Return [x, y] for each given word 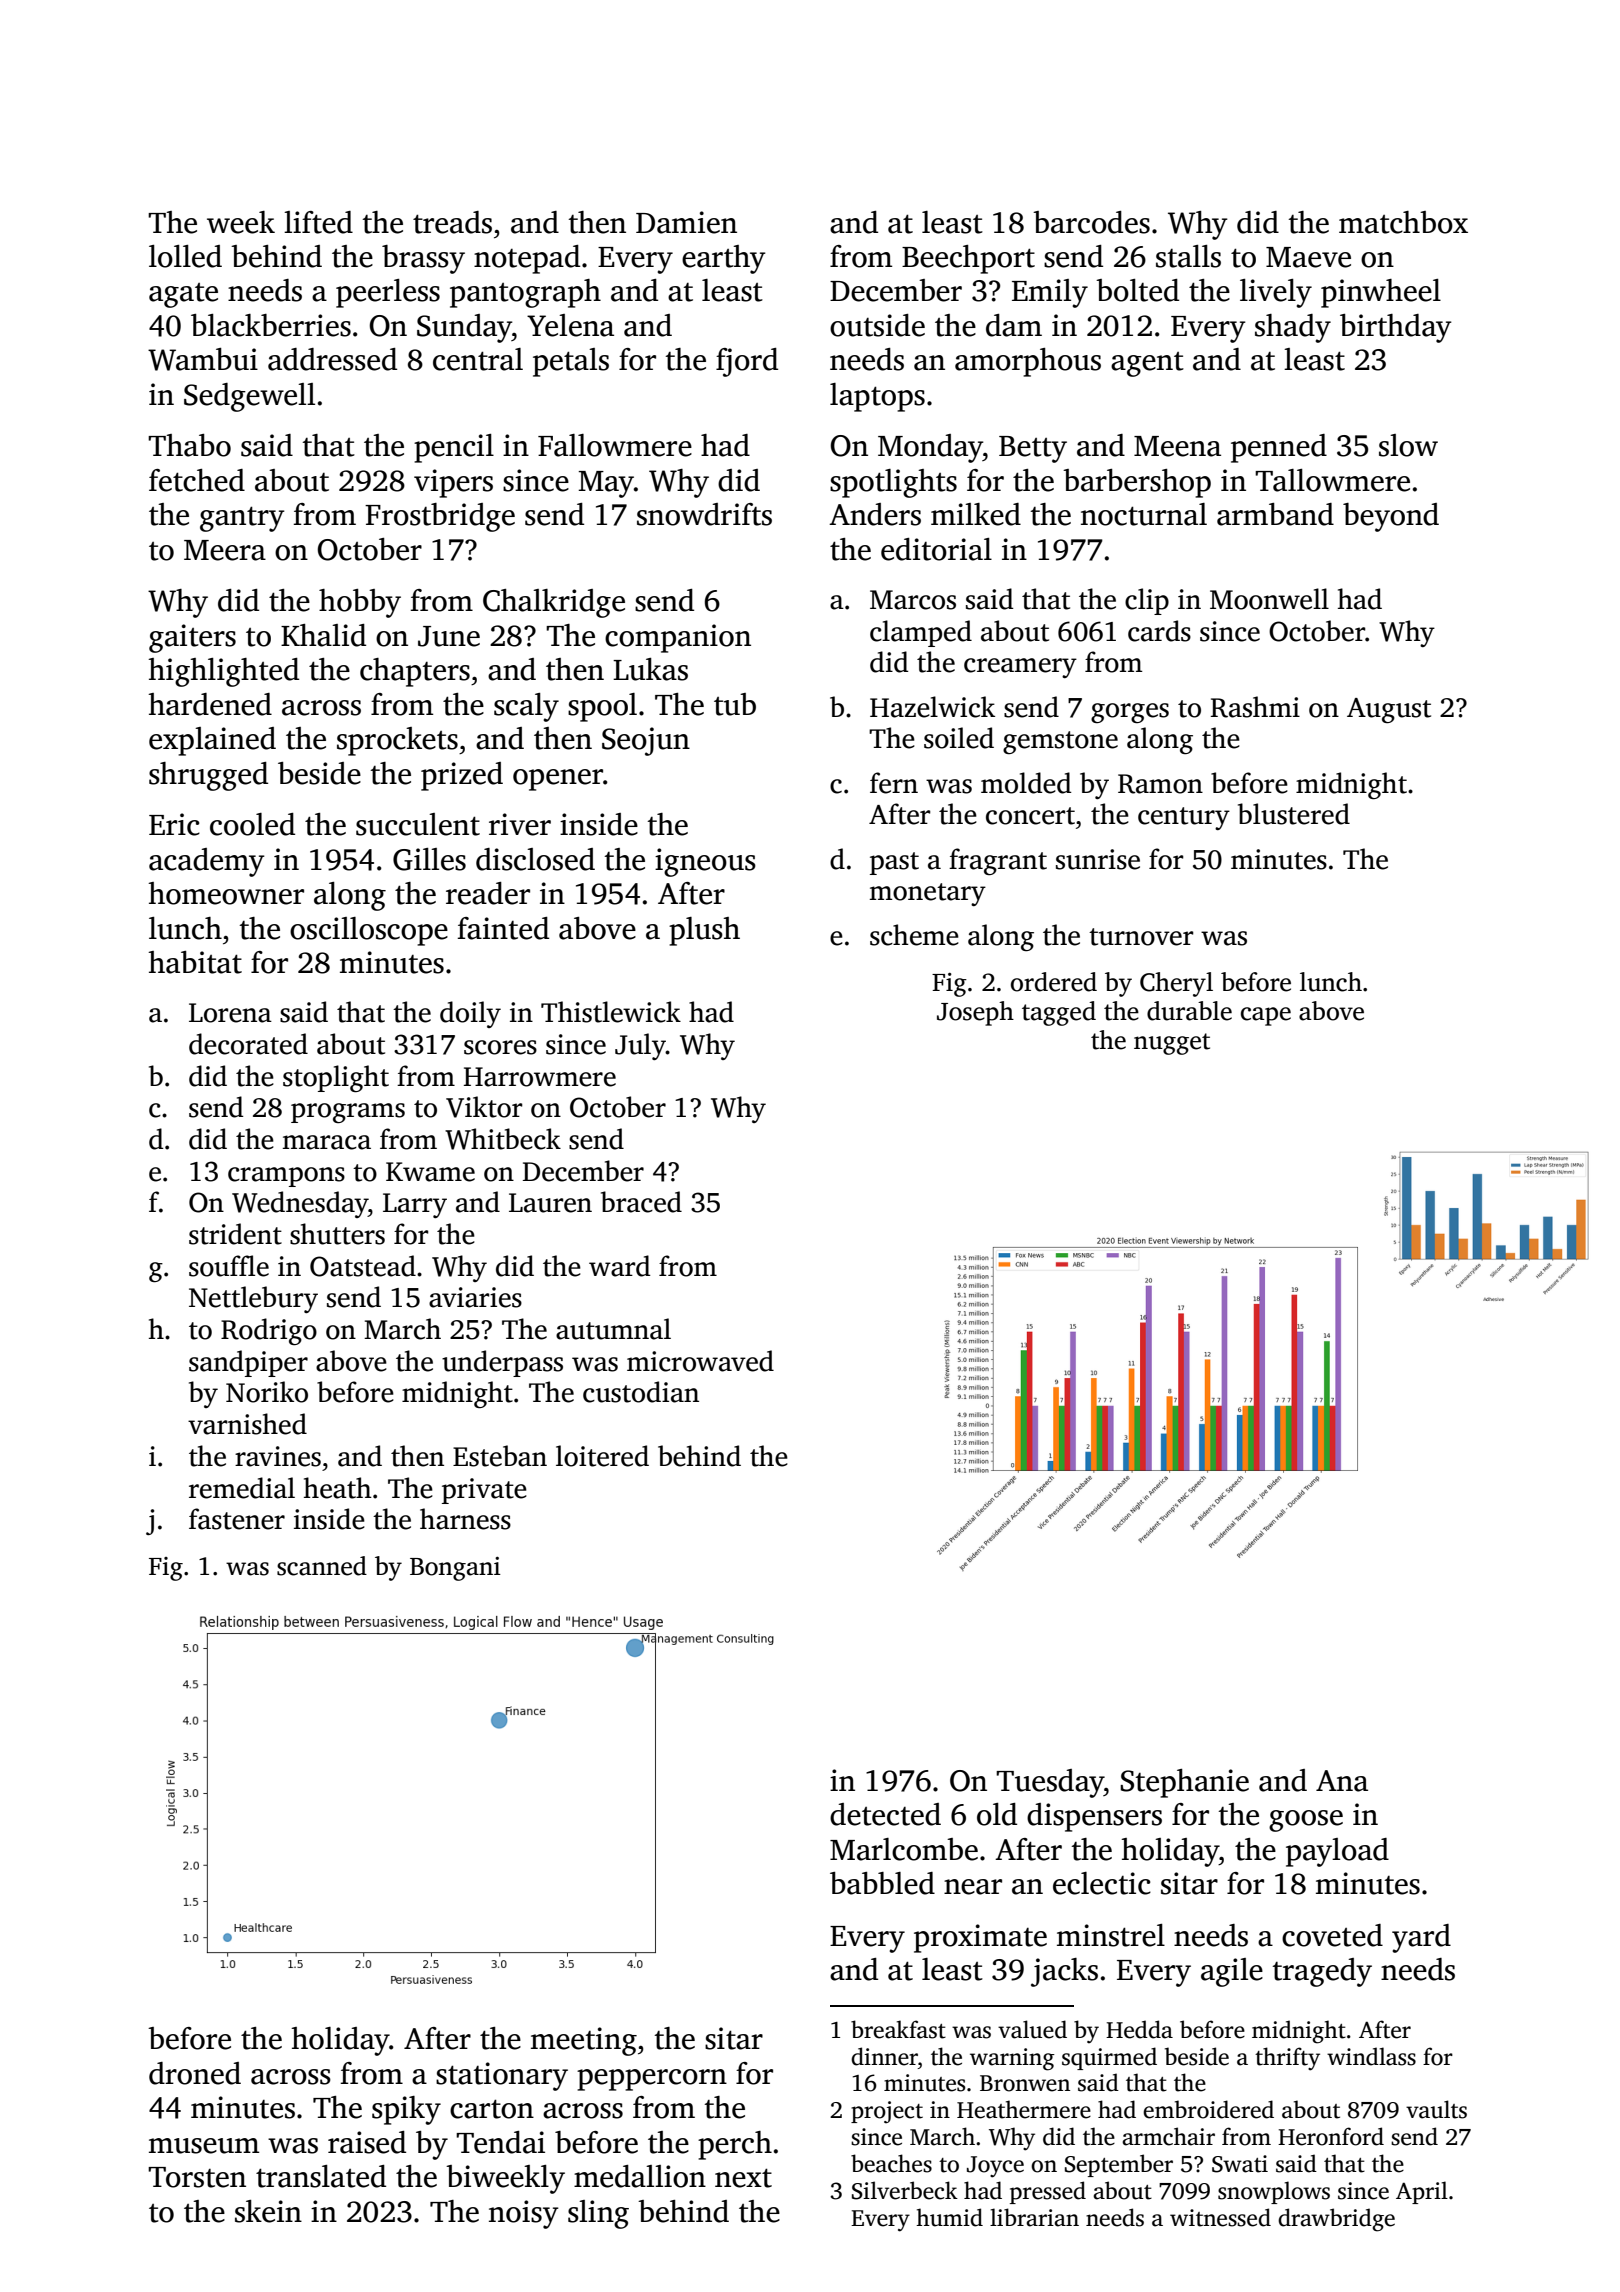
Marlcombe [904, 1849]
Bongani [455, 1569]
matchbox [1403, 222]
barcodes [1091, 222]
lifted [318, 222]
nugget [1172, 1044]
